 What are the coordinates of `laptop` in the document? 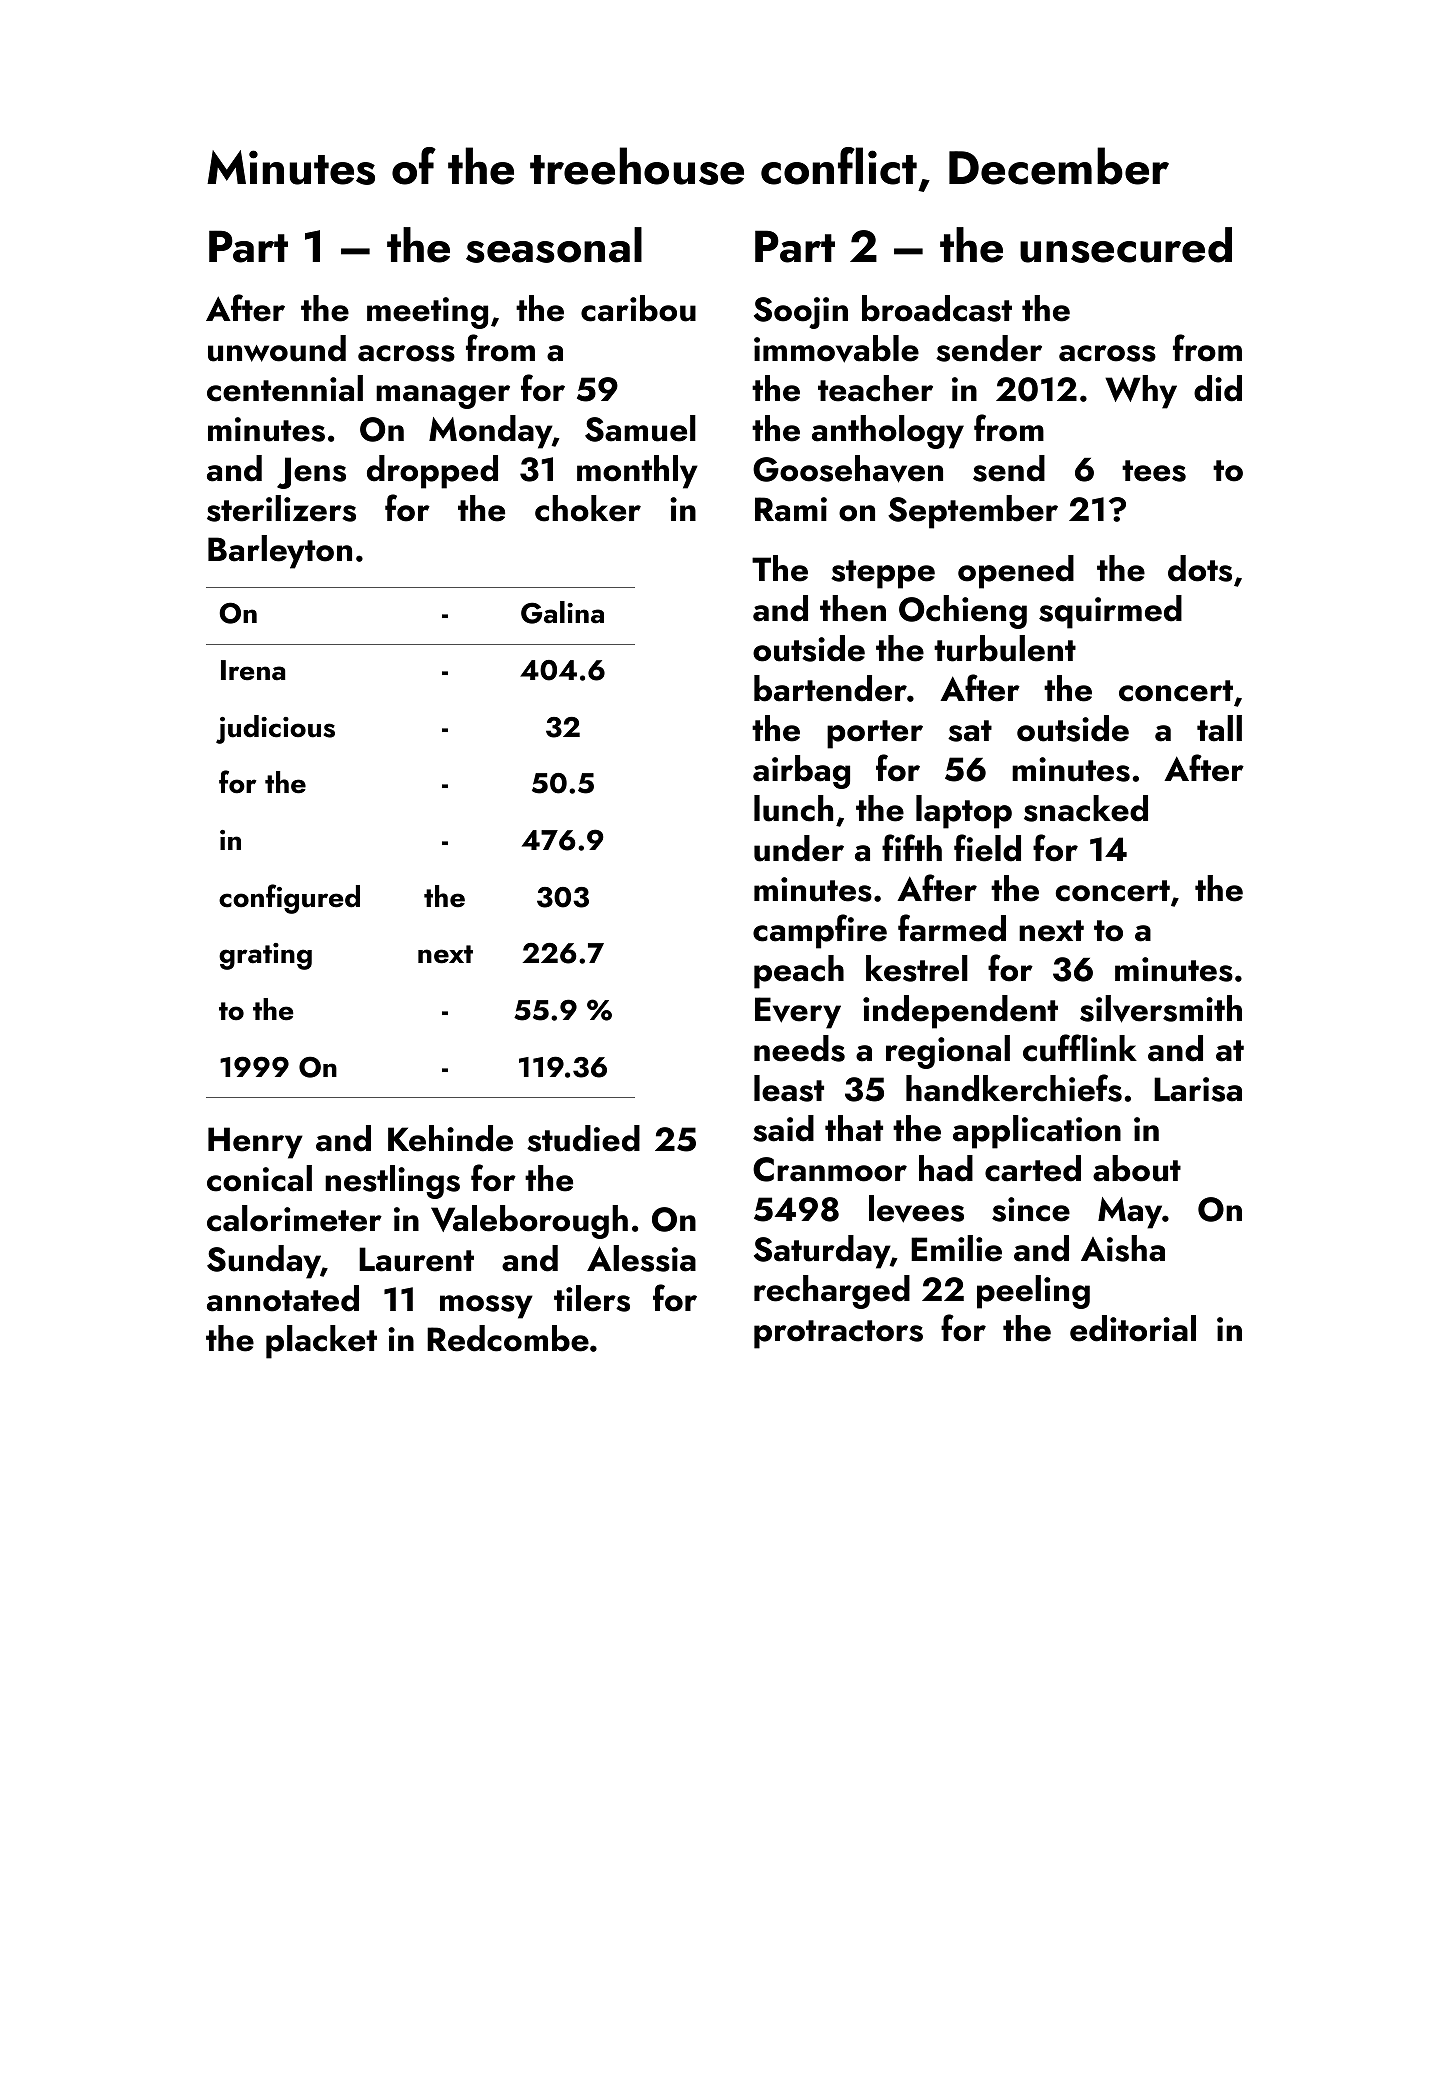 It's located at (964, 812).
